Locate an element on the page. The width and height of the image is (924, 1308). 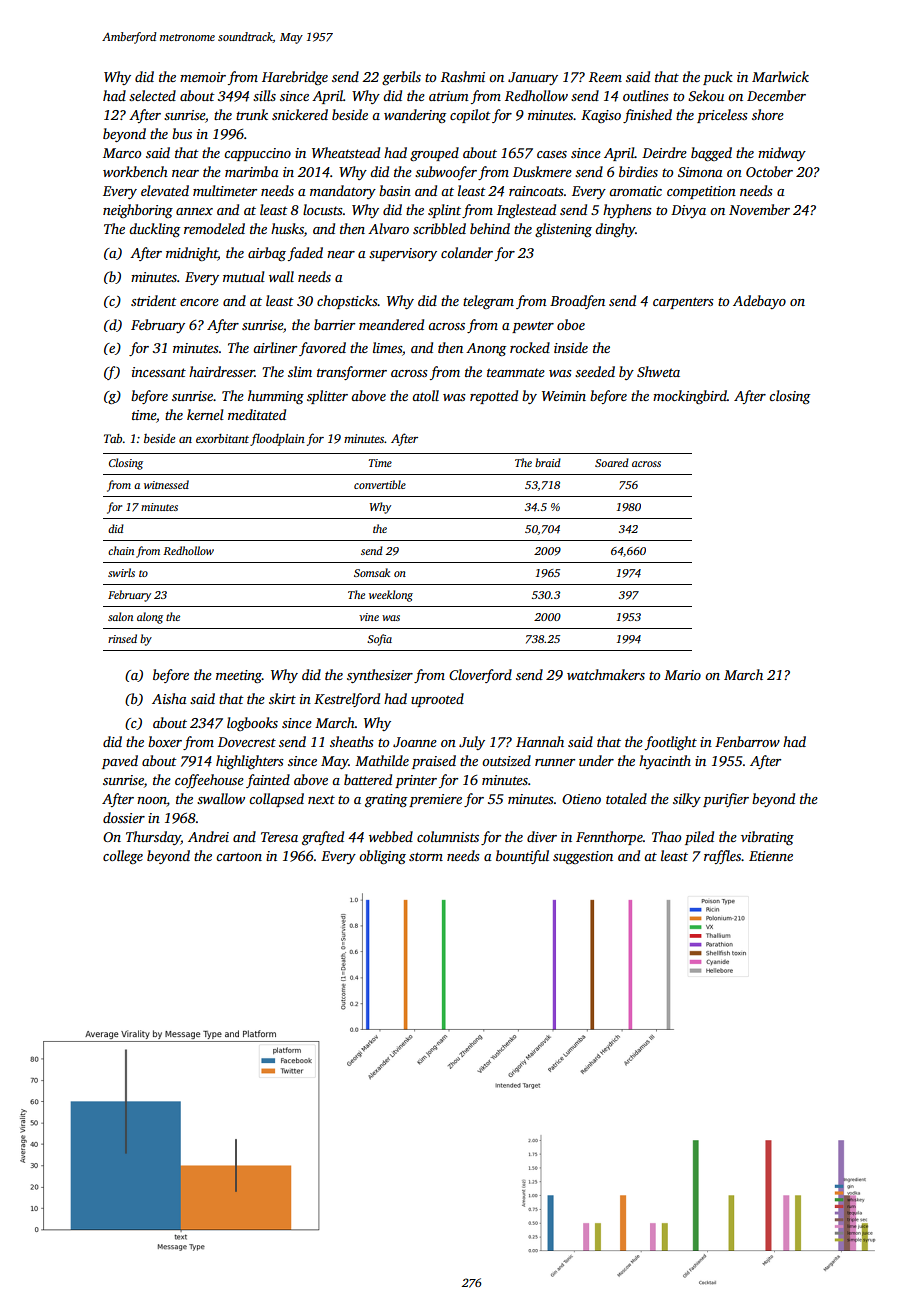
Cloverford is located at coordinates (480, 676).
